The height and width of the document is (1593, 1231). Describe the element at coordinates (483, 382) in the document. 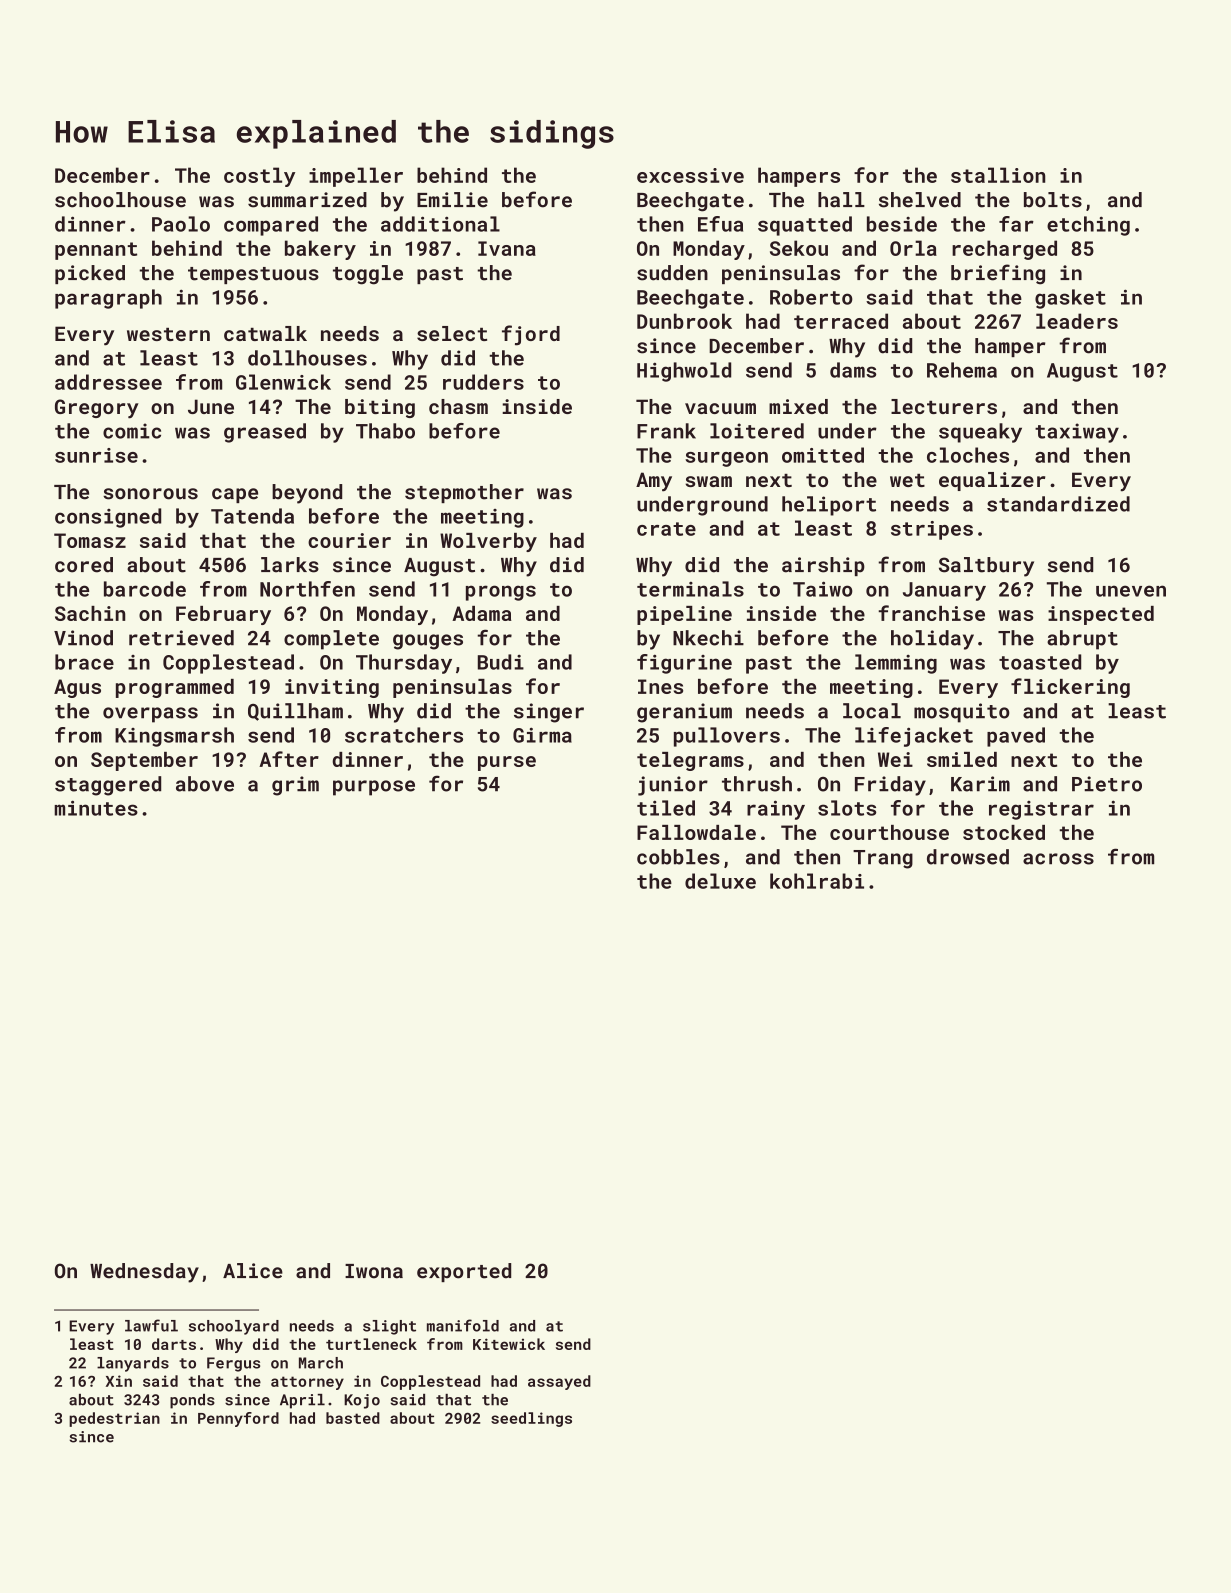

I see `rudders` at that location.
